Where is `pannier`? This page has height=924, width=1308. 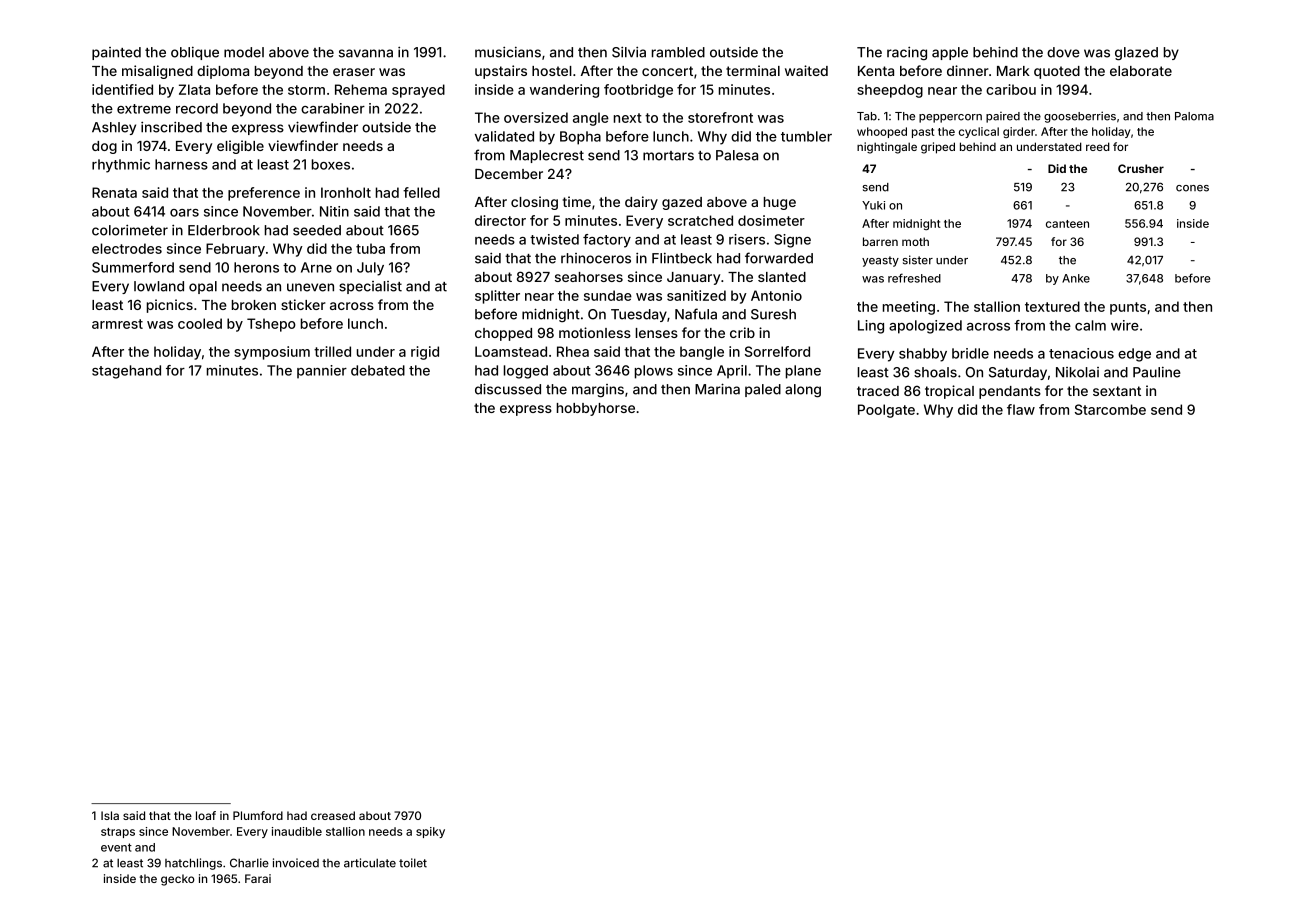
pannier is located at coordinates (322, 372).
